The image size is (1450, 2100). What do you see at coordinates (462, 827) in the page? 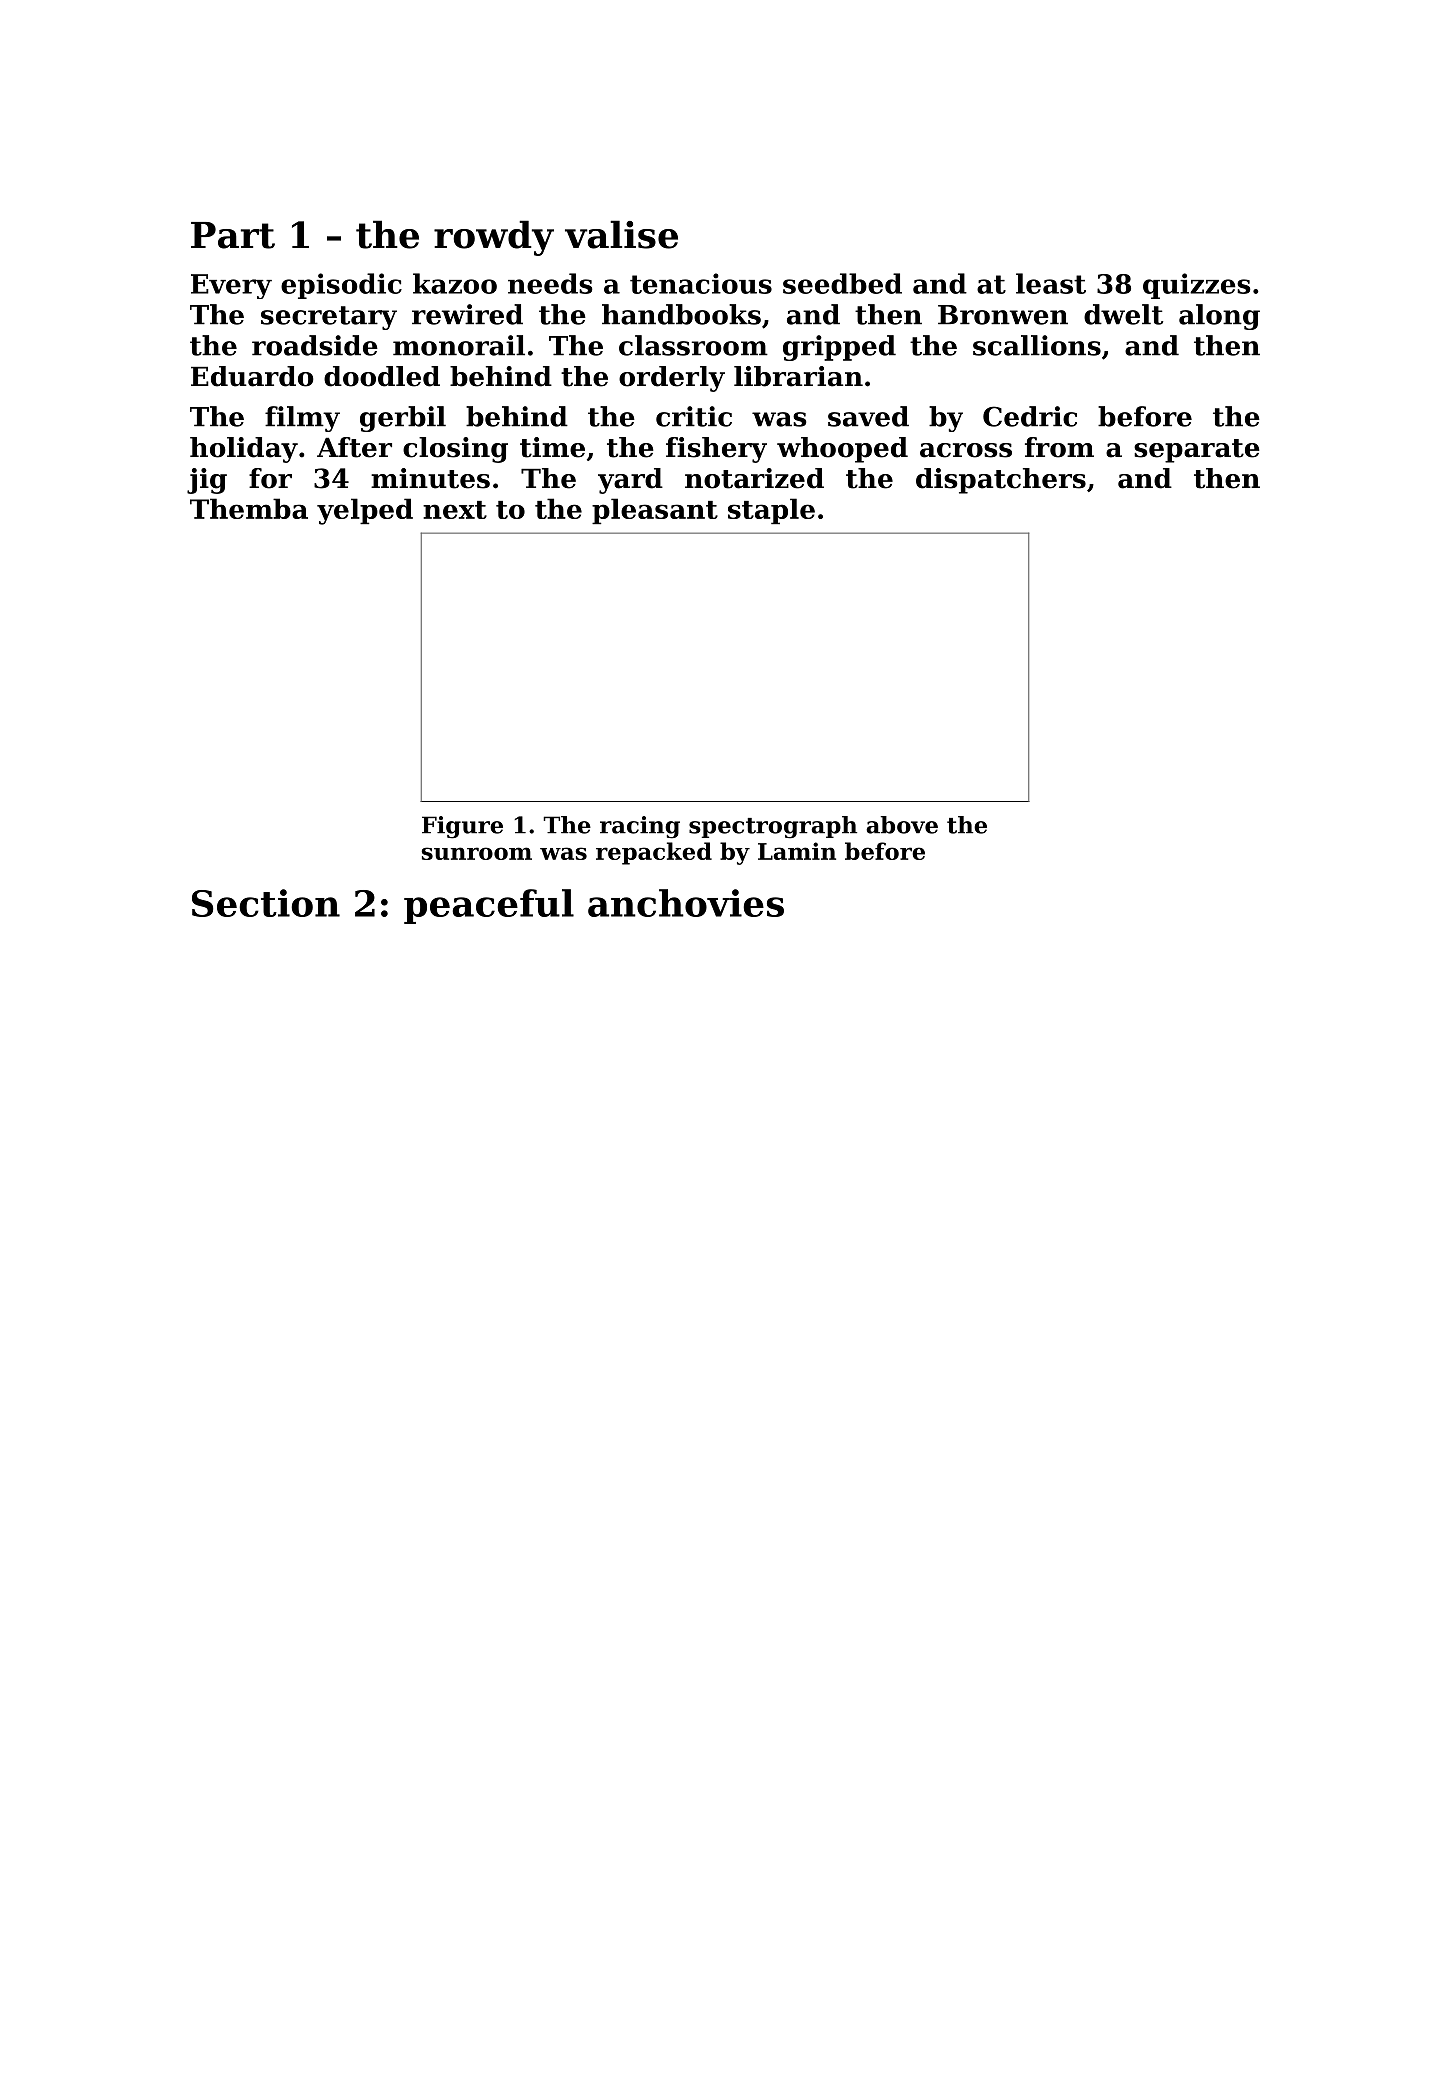
I see `Figure` at bounding box center [462, 827].
